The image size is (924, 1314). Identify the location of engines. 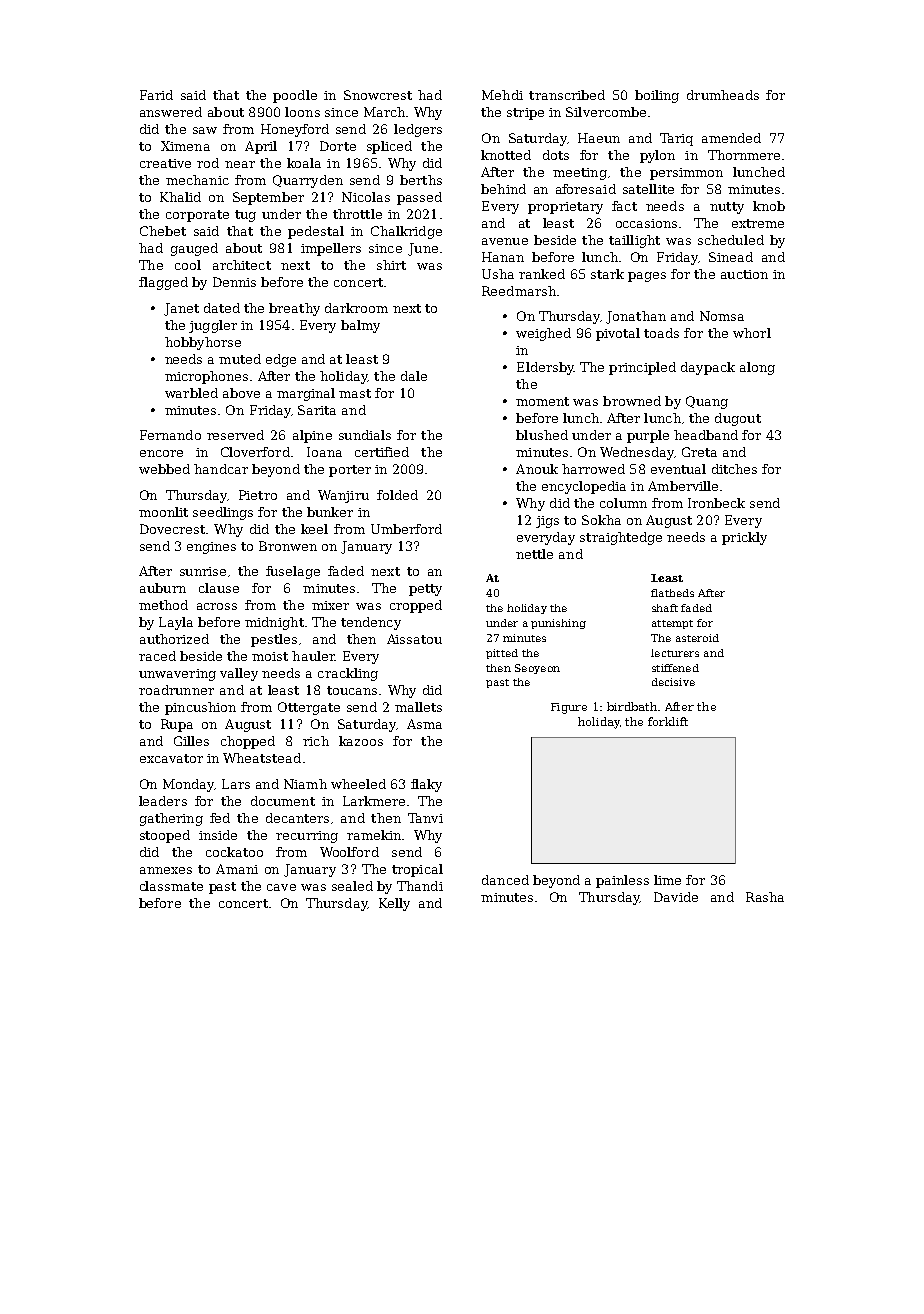
(211, 548).
